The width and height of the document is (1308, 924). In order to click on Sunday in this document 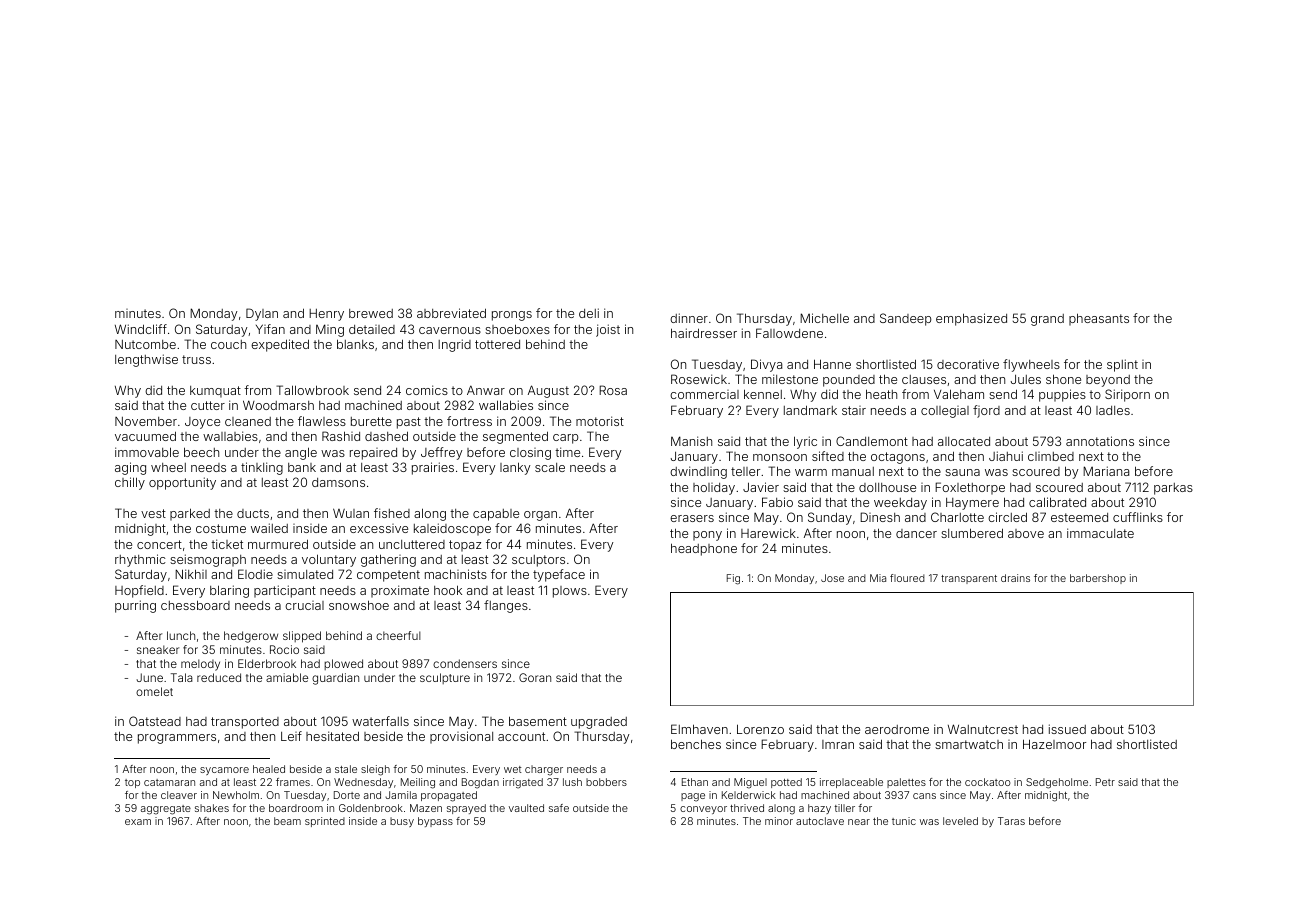, I will do `click(830, 518)`.
